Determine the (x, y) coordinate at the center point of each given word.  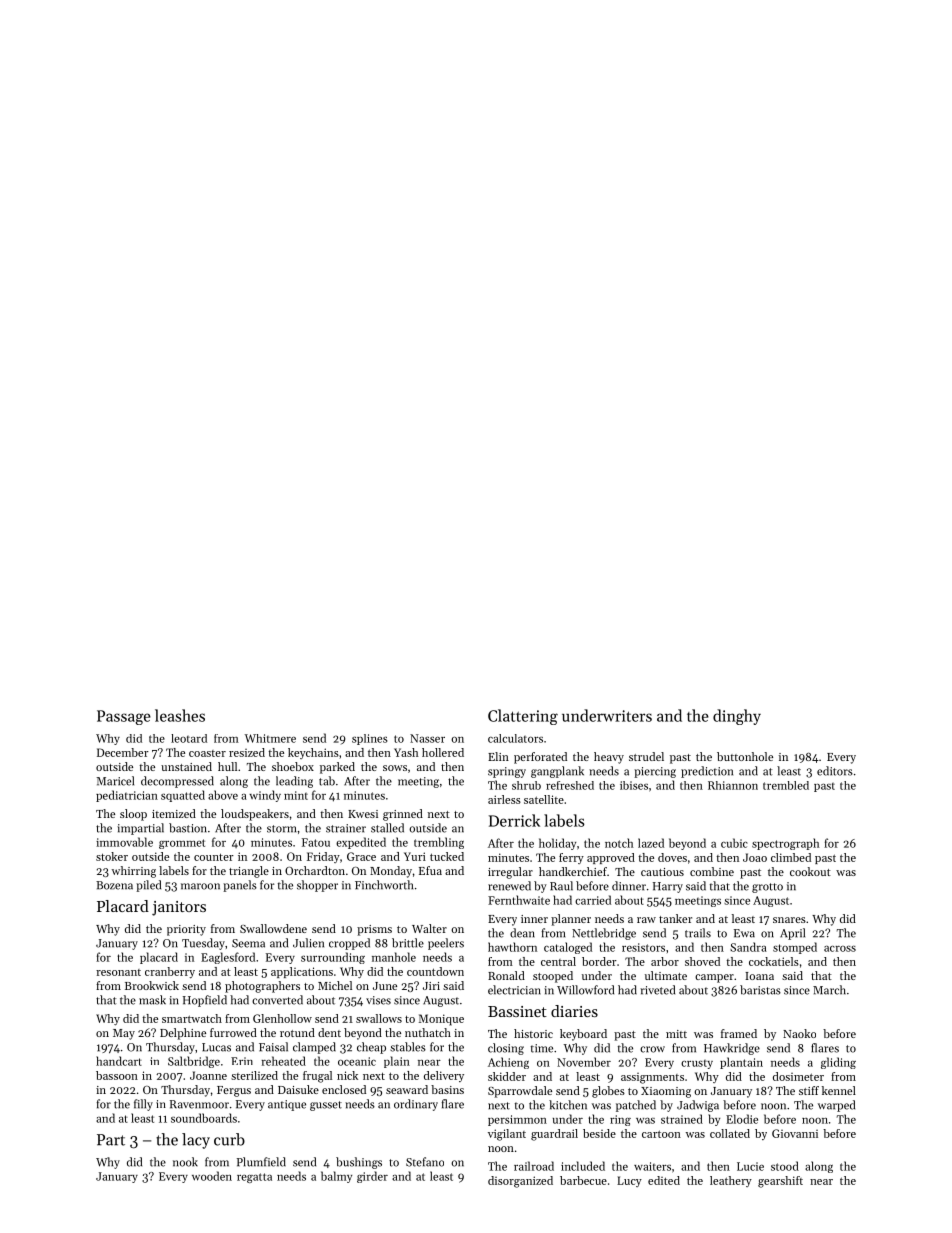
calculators (515, 738)
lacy (196, 1141)
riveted (658, 990)
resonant (118, 972)
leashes (180, 715)
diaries (574, 1011)
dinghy (737, 717)
